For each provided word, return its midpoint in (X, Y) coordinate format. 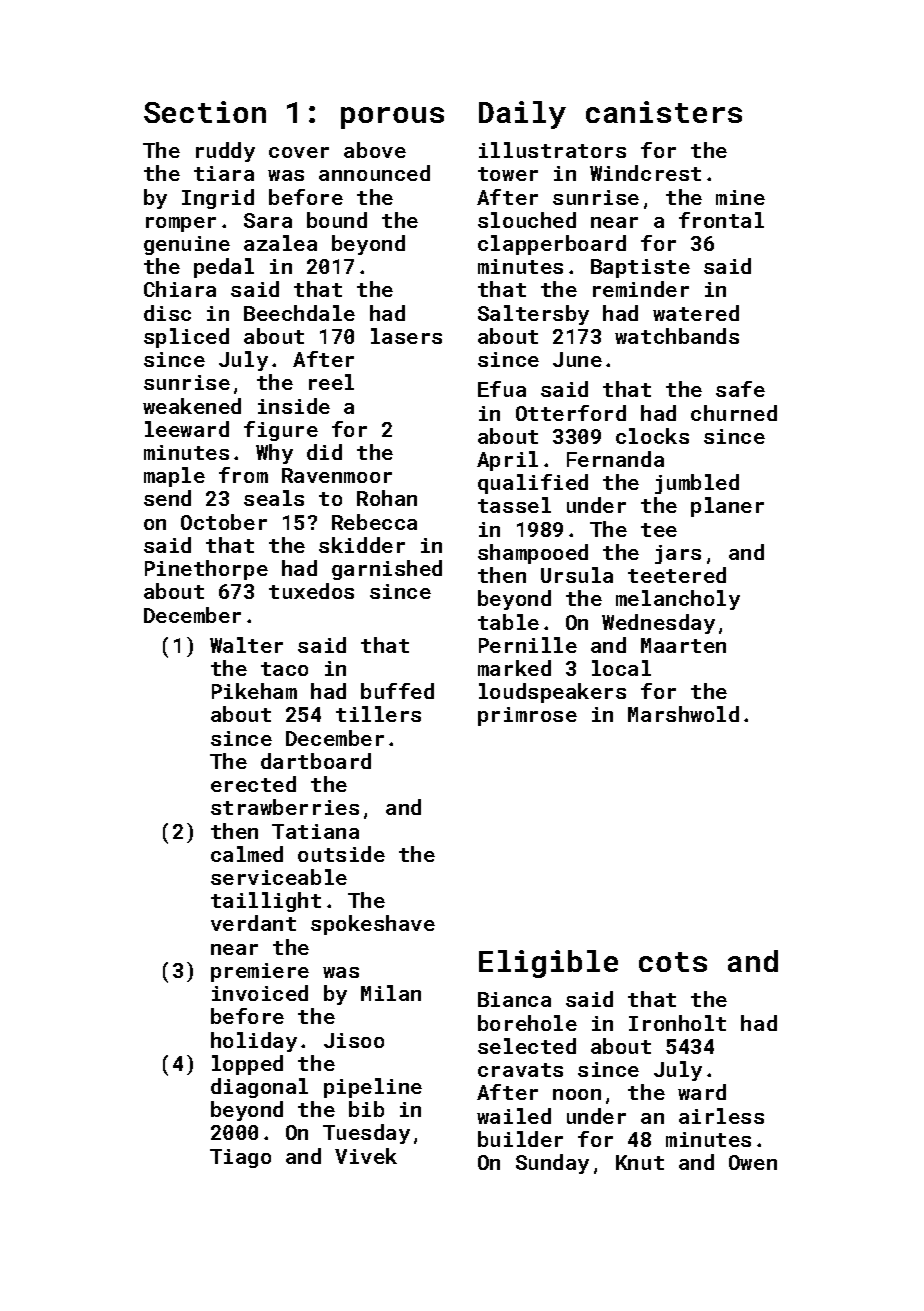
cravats (520, 1070)
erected (253, 784)
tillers (378, 714)
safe (740, 389)
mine (740, 197)
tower (508, 174)
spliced (186, 338)
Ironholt (677, 1023)
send (167, 498)
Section (205, 112)
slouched (527, 220)
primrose (527, 716)
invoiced (260, 993)
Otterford (571, 413)
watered (696, 313)
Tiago (240, 1158)
